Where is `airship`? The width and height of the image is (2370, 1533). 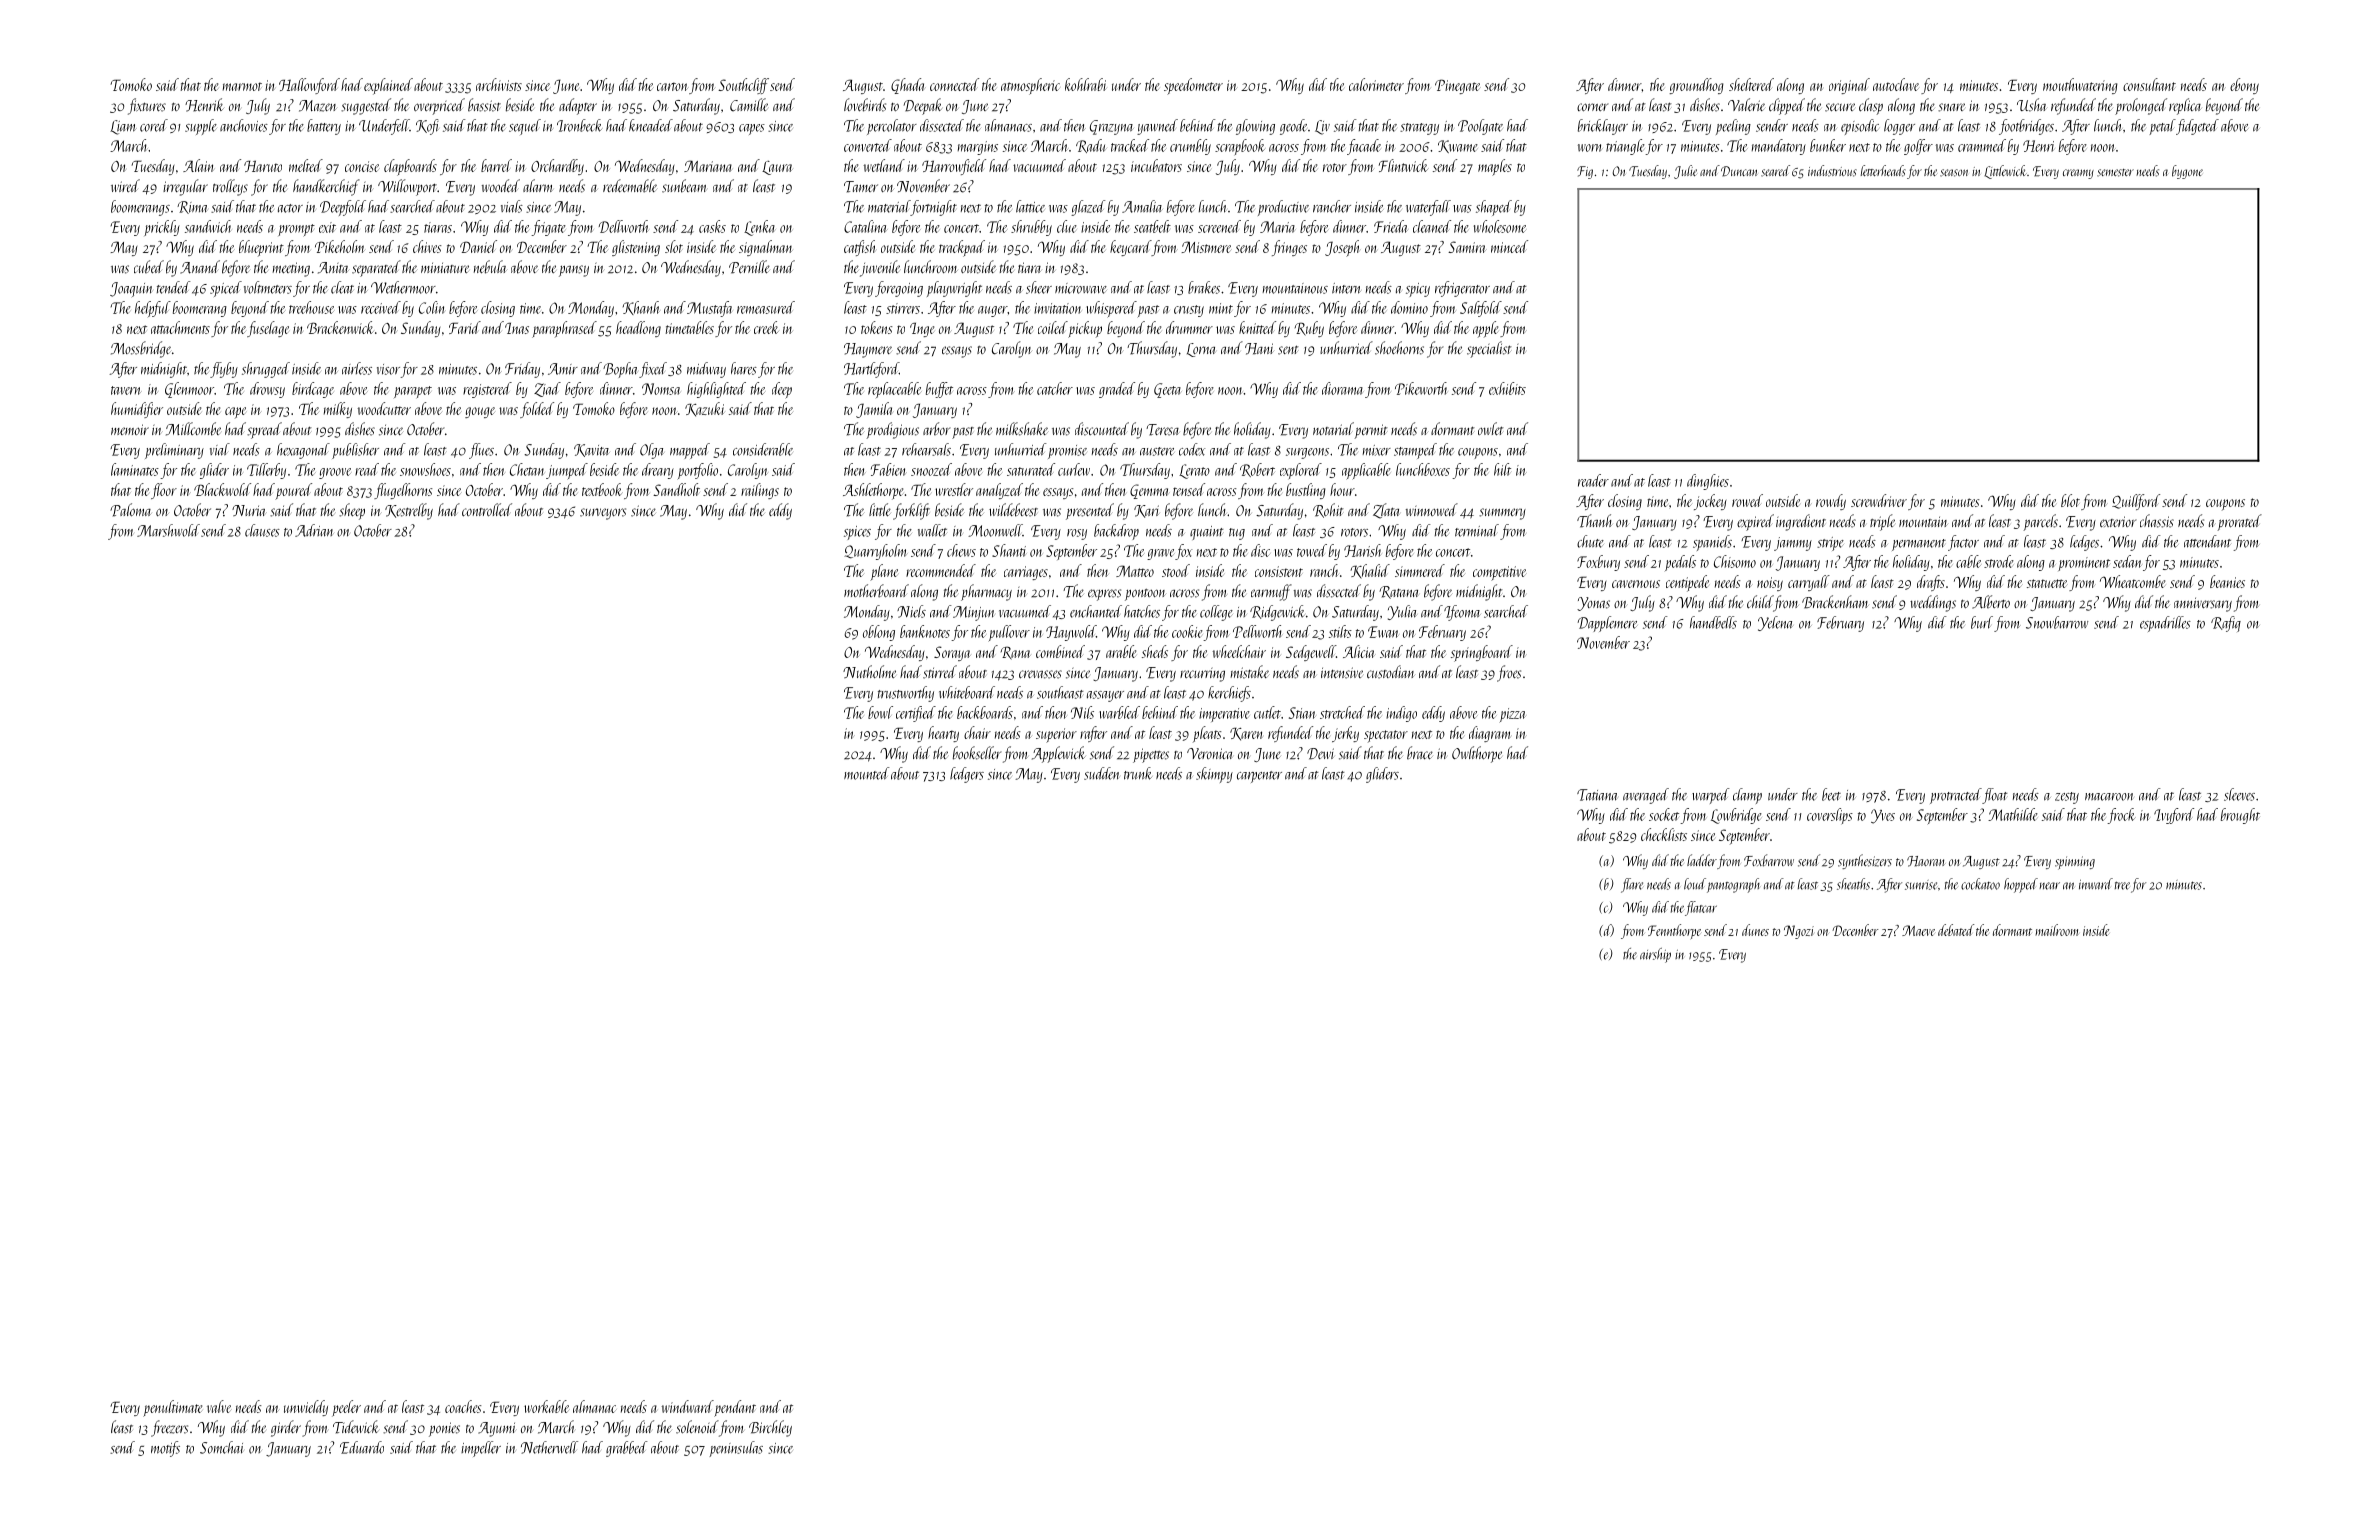 airship is located at coordinates (1655, 955).
